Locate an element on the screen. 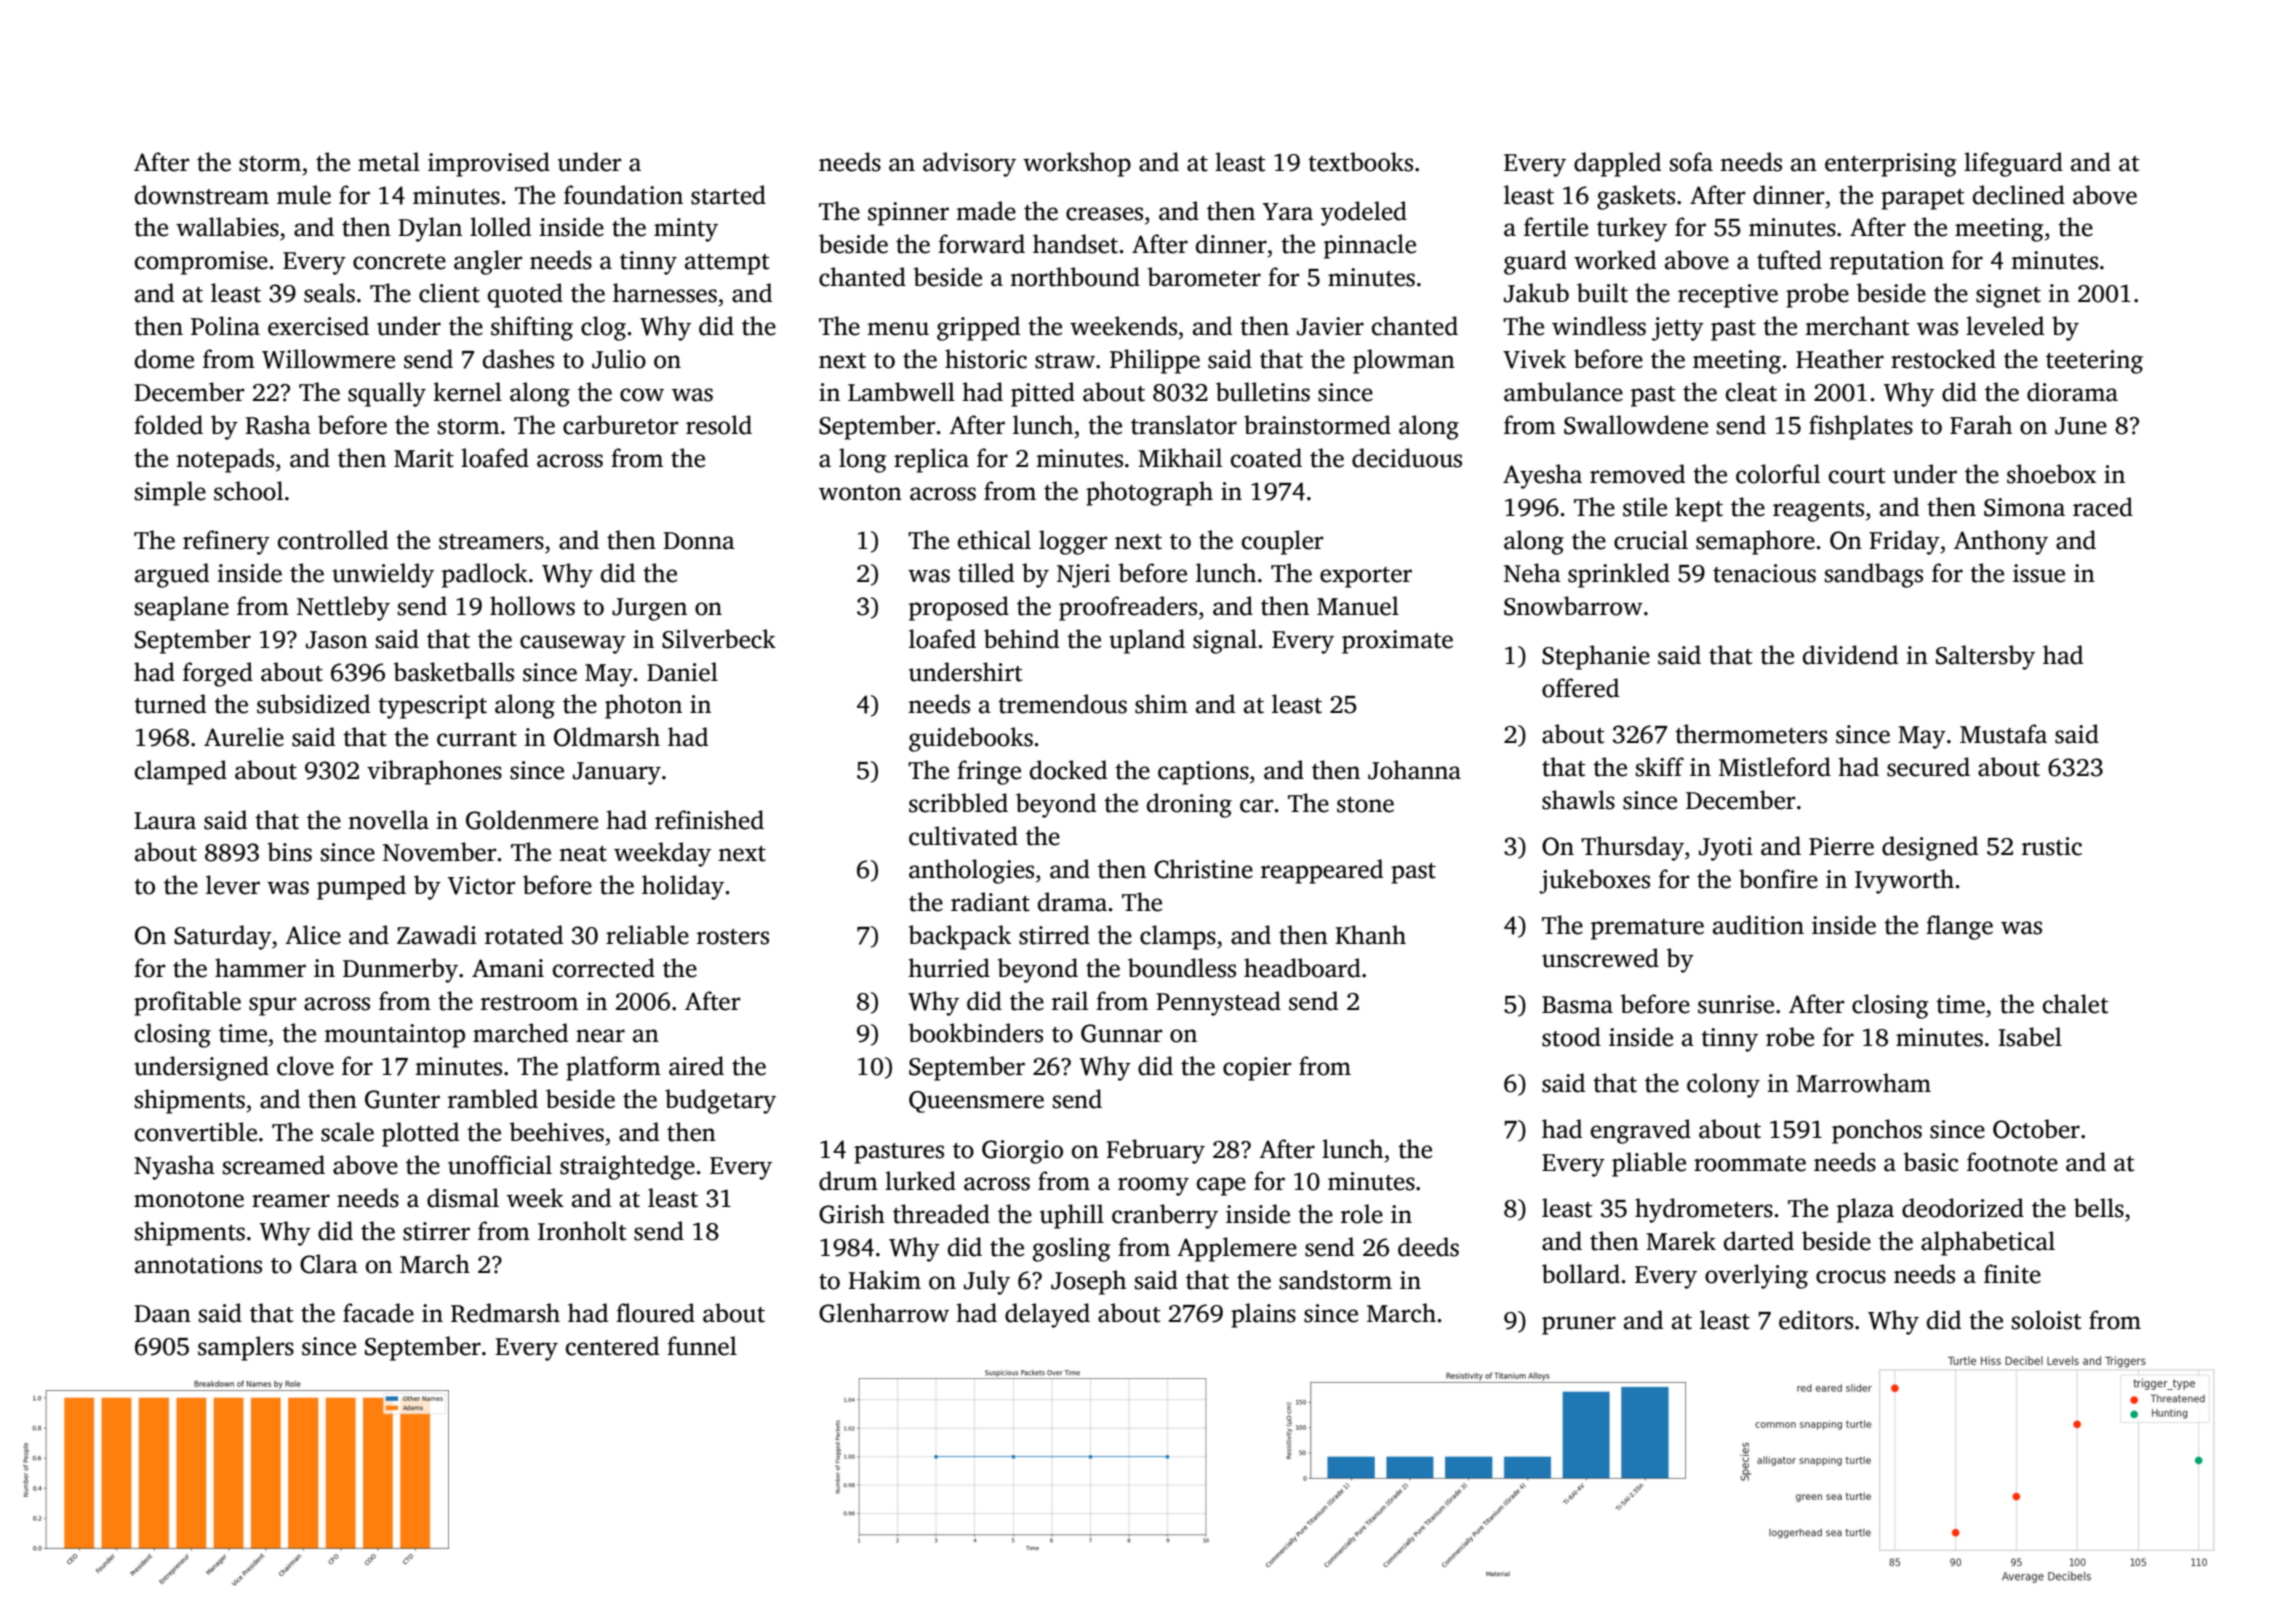 This screenshot has height=1614, width=2282. samplers is located at coordinates (246, 1348).
